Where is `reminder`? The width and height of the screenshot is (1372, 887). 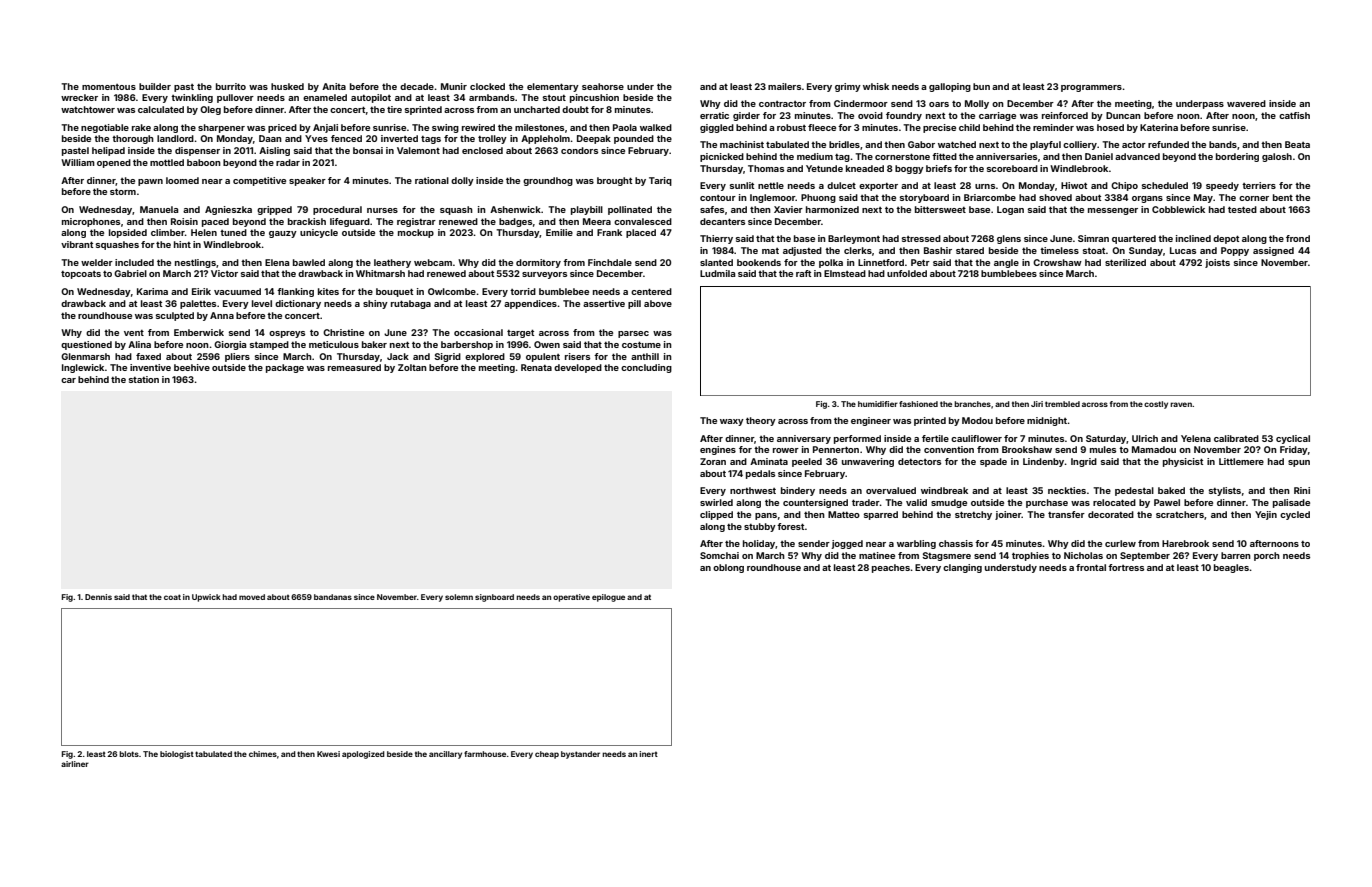
reminder is located at coordinates (1053, 127).
